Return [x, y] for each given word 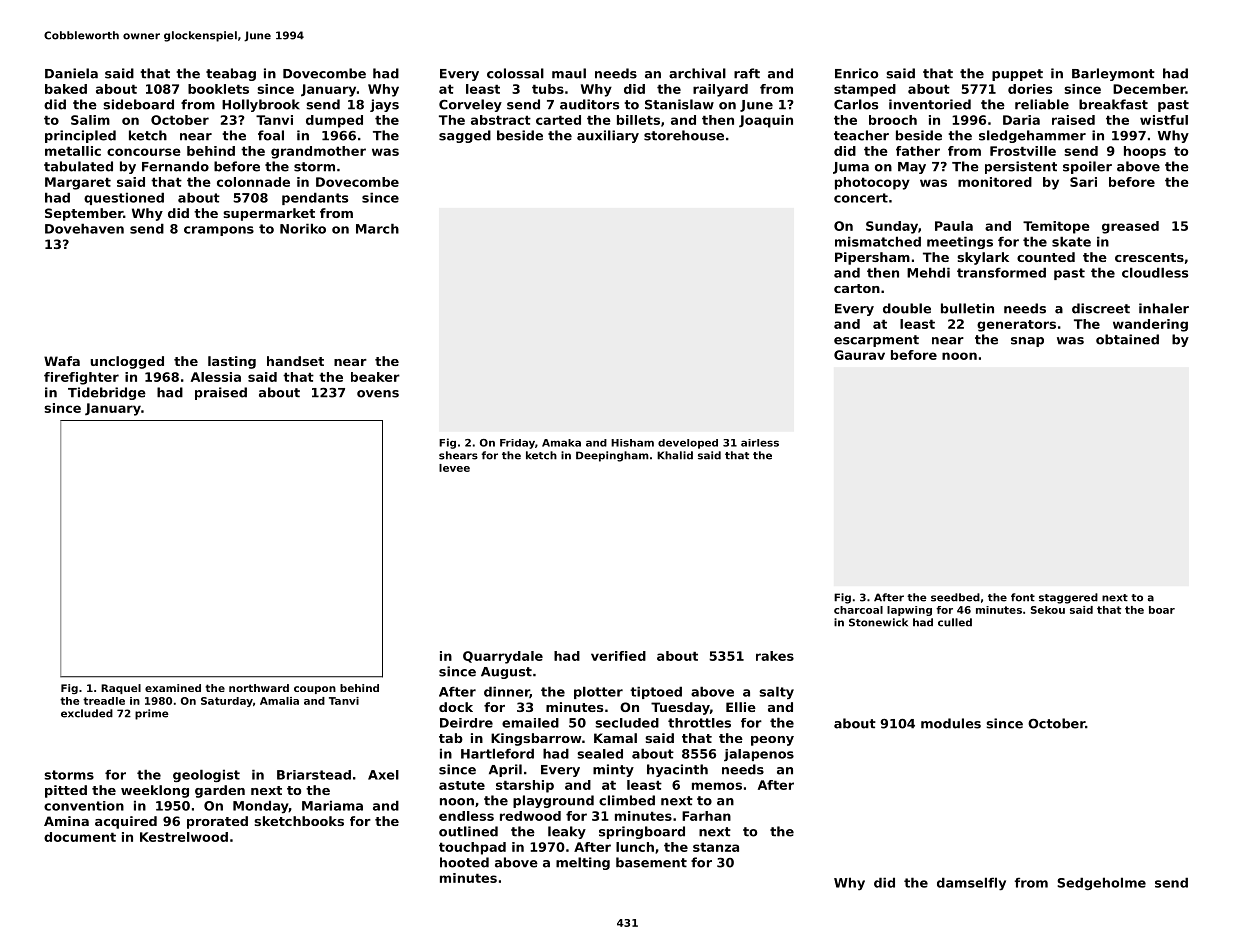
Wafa [62, 361]
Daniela [71, 73]
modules [951, 723]
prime [152, 714]
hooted [464, 862]
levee [454, 468]
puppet [1017, 75]
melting [583, 863]
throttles [699, 723]
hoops [1145, 152]
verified [618, 656]
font [1023, 597]
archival [697, 73]
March [377, 228]
